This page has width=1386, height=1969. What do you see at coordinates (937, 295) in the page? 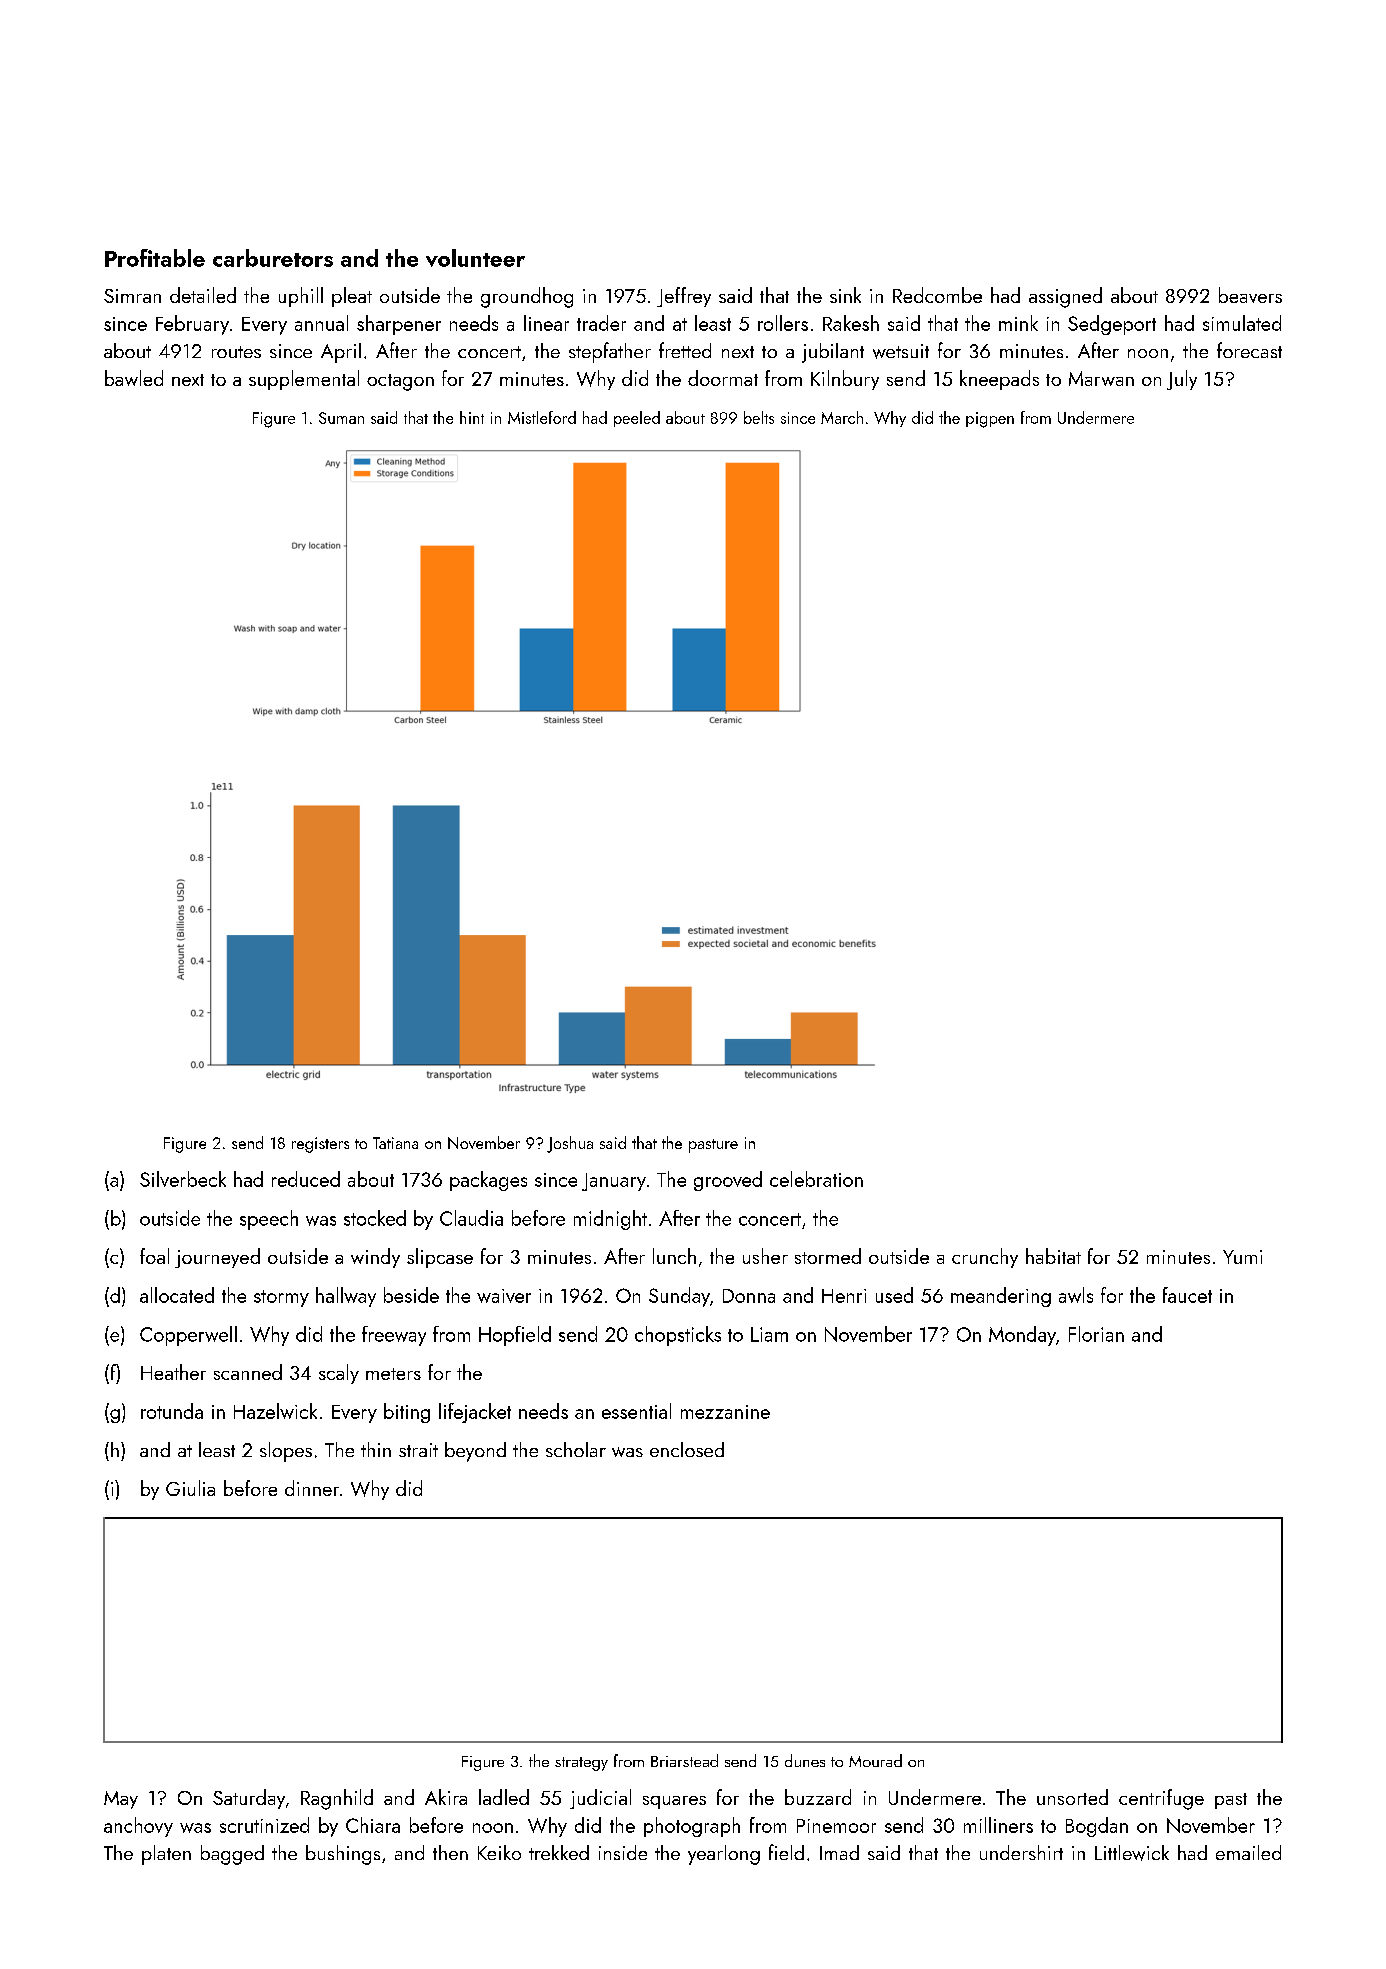
I see `Redcombe` at bounding box center [937, 295].
